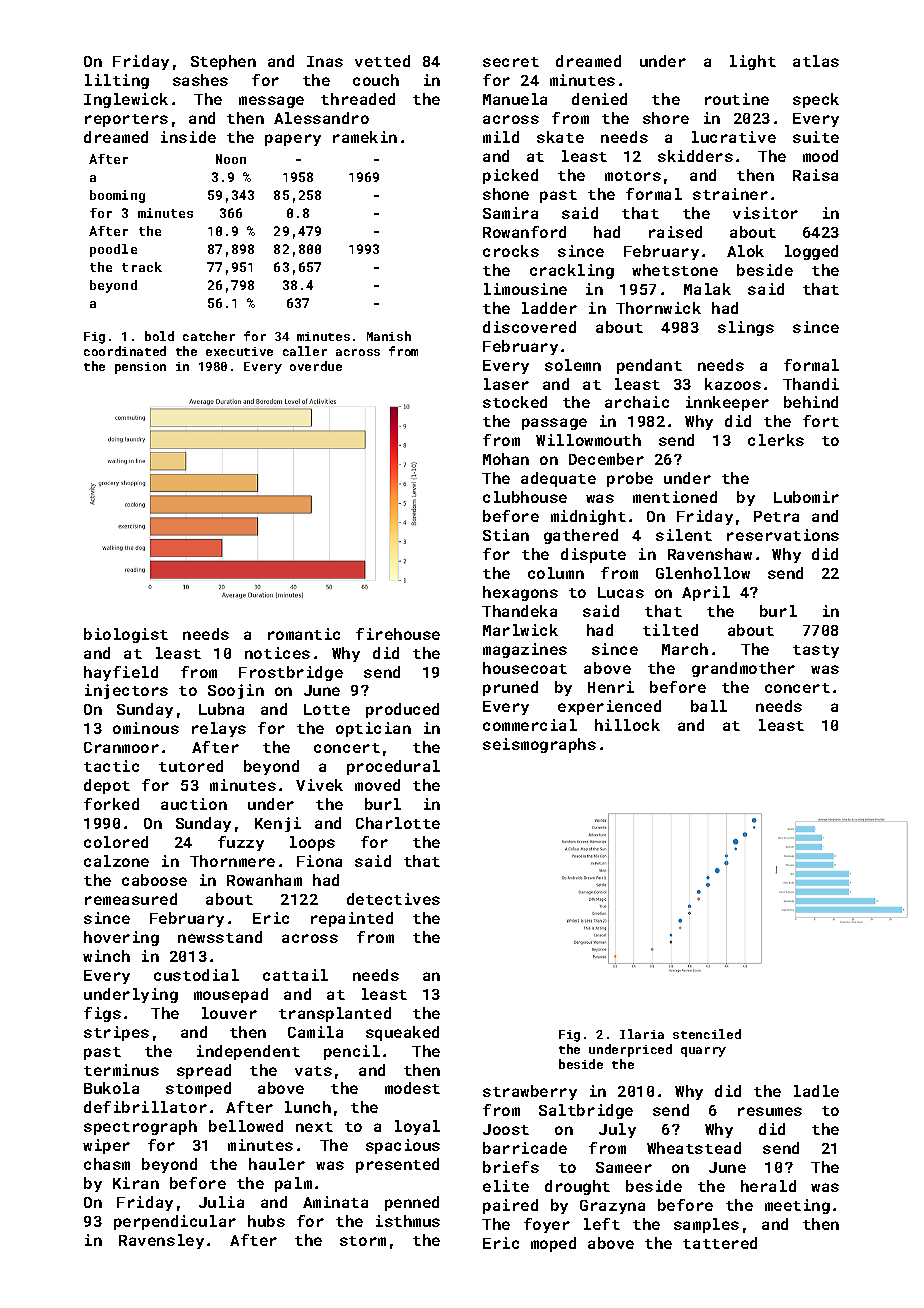 The height and width of the document is (1308, 924). I want to click on Rowanham, so click(264, 880).
